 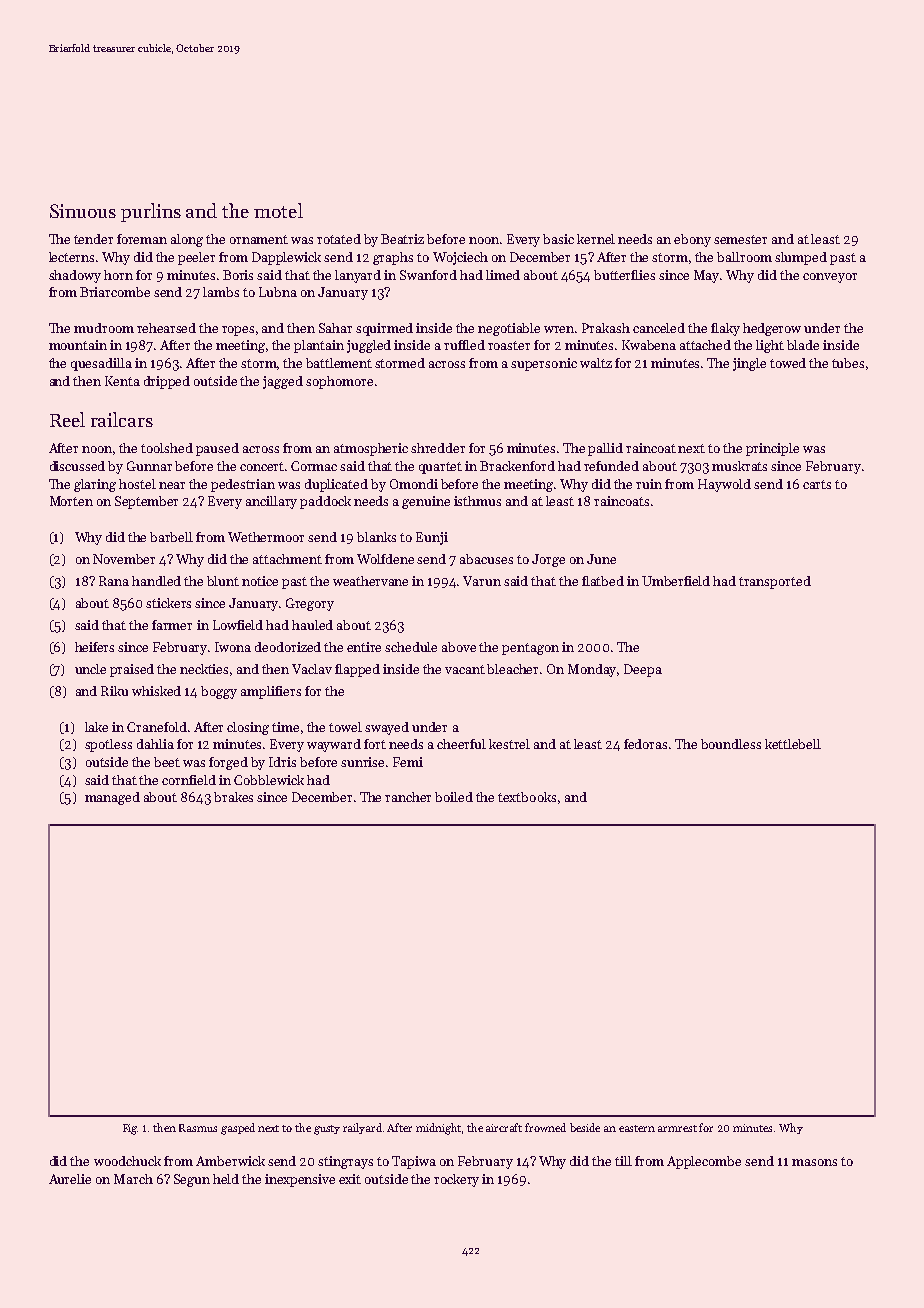 I want to click on slumped, so click(x=801, y=258).
